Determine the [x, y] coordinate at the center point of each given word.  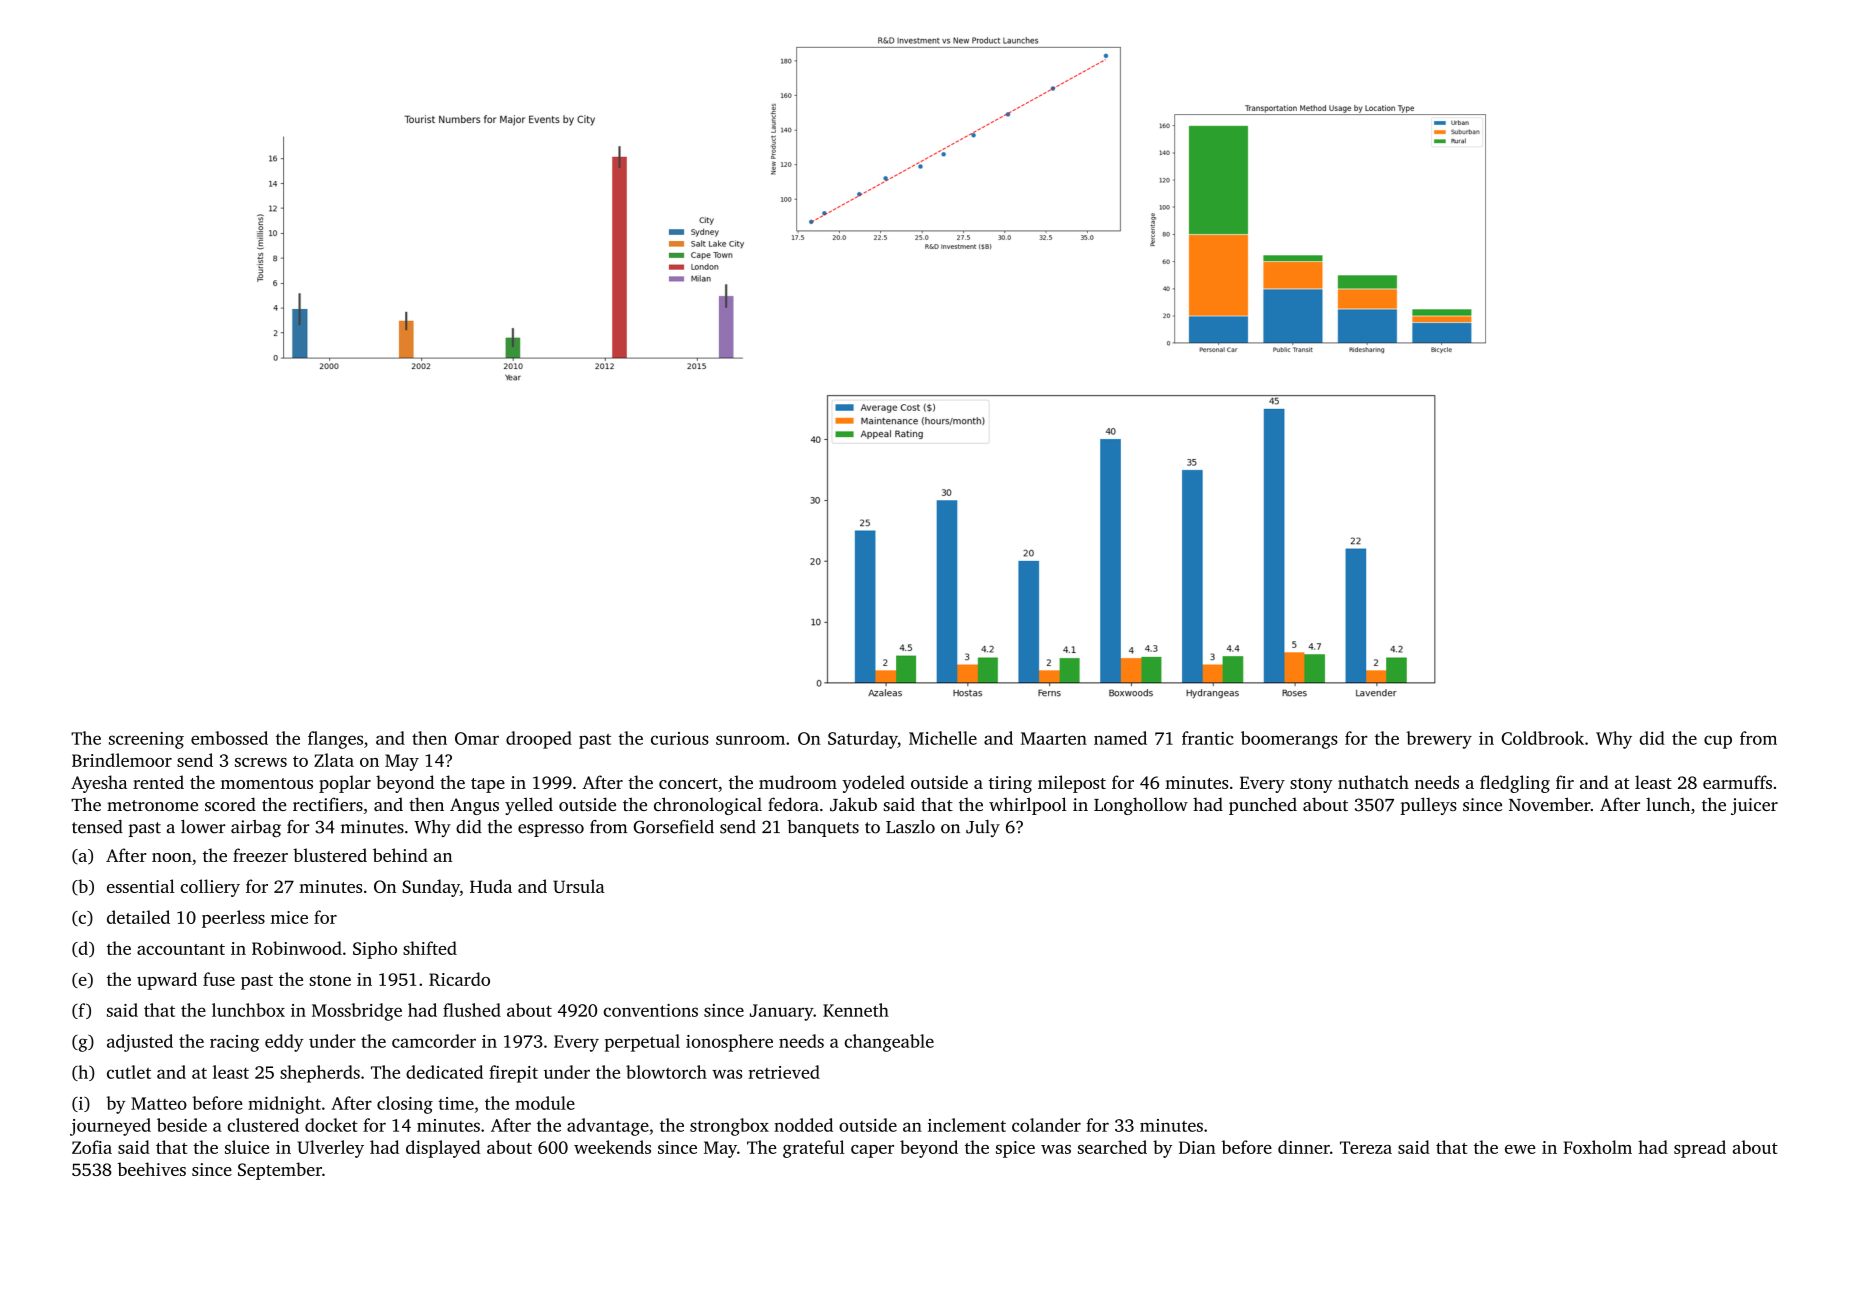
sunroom [750, 740]
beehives [152, 1169]
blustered [330, 855]
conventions [651, 1010]
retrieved [784, 1072]
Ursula [579, 886]
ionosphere [729, 1043]
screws [261, 762]
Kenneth [856, 1010]
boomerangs [1289, 740]
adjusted [140, 1043]
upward [167, 981]
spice [1015, 1149]
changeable [889, 1043]
